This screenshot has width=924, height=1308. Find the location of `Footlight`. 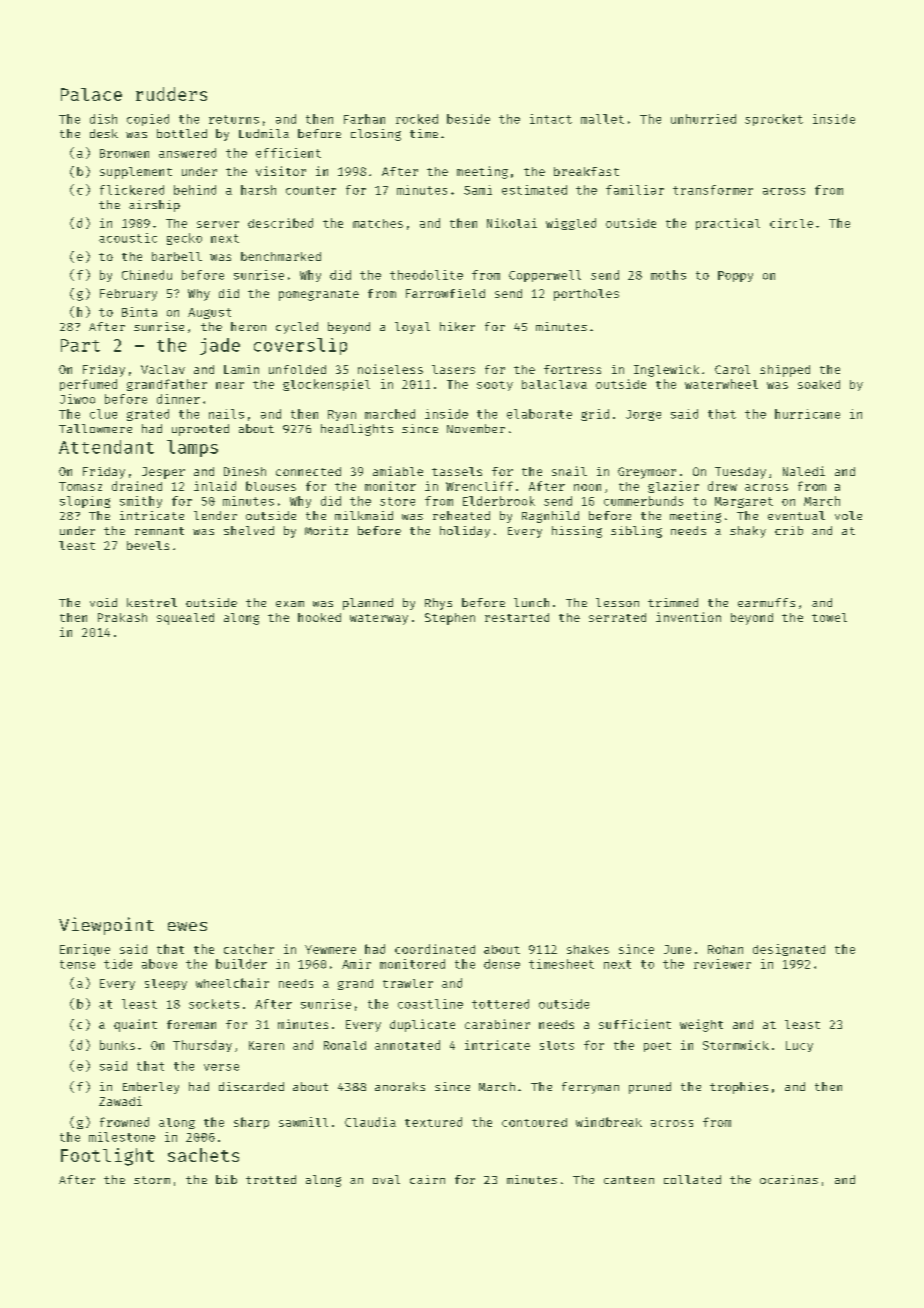

Footlight is located at coordinates (107, 1157).
